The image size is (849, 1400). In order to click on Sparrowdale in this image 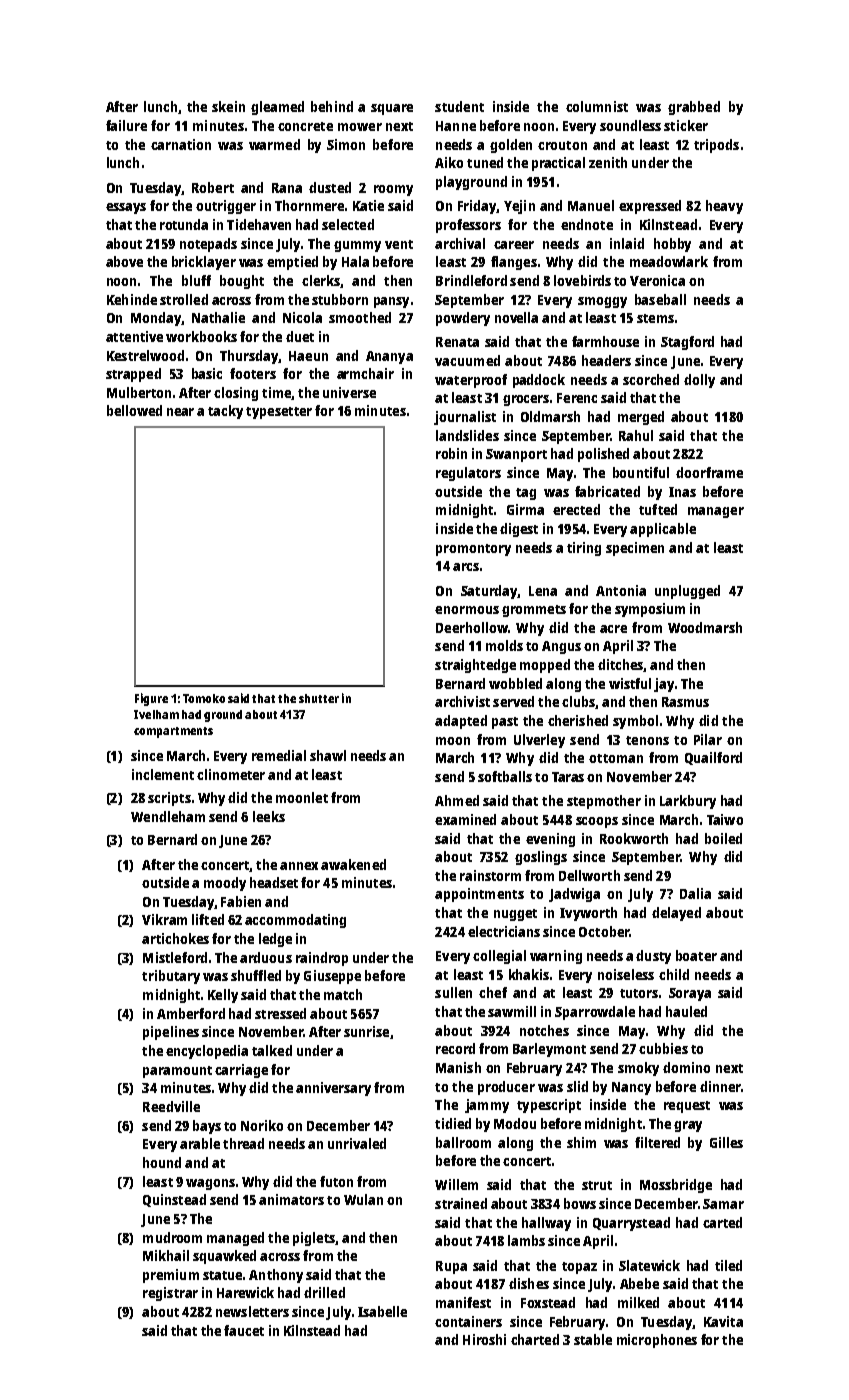, I will do `click(595, 1013)`.
